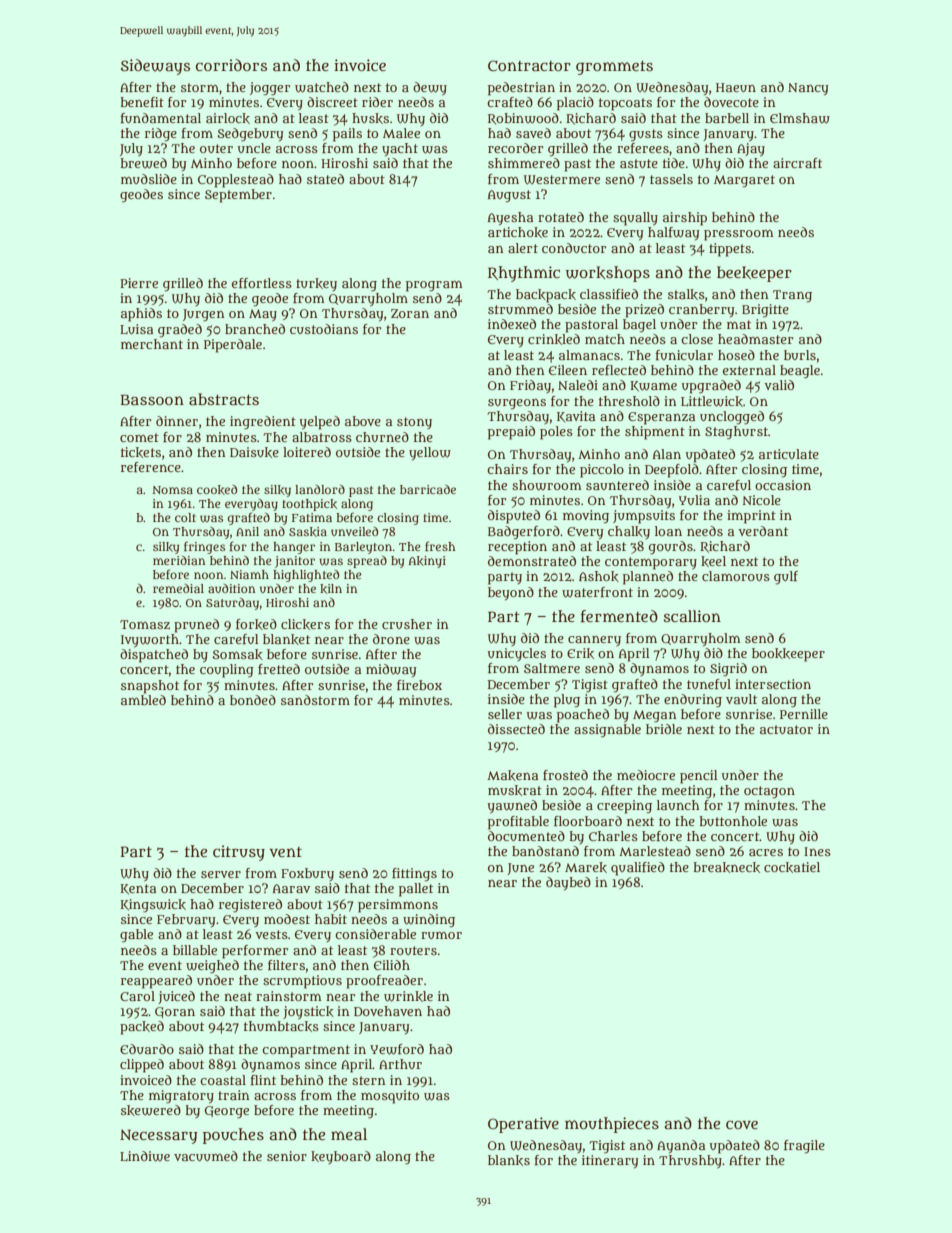  I want to click on blanks, so click(509, 1160).
